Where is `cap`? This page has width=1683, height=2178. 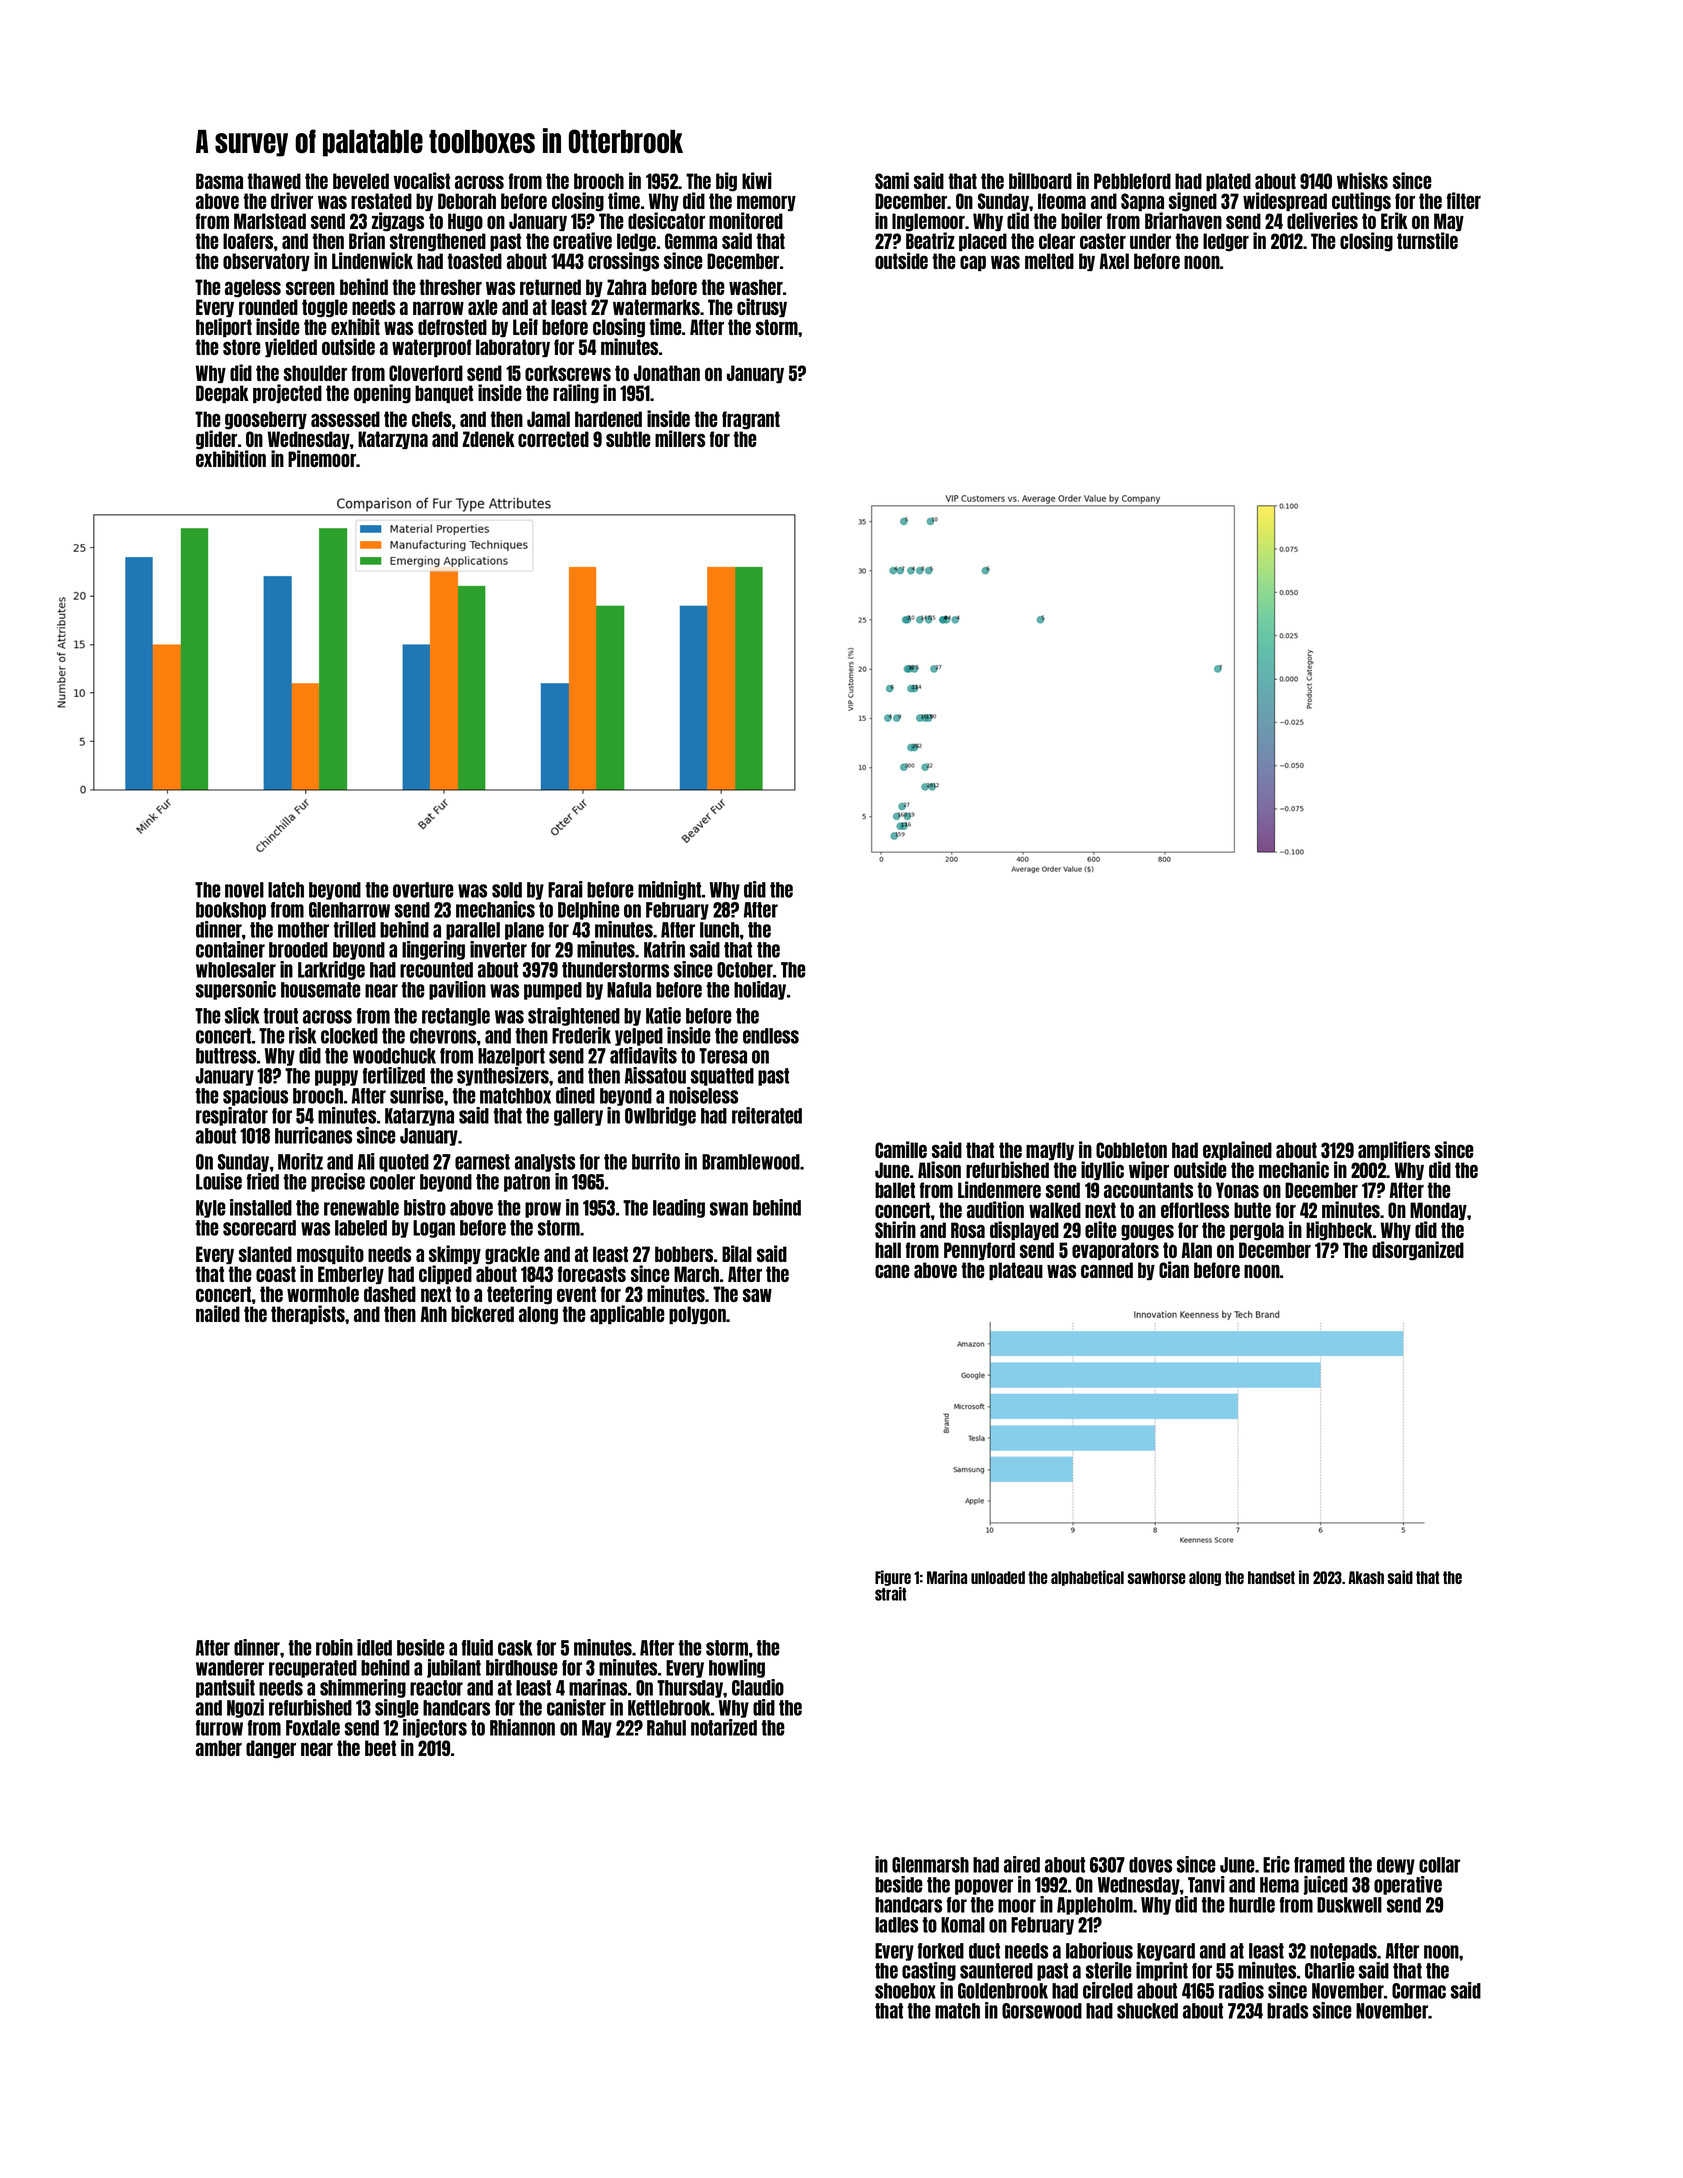
cap is located at coordinates (973, 263).
